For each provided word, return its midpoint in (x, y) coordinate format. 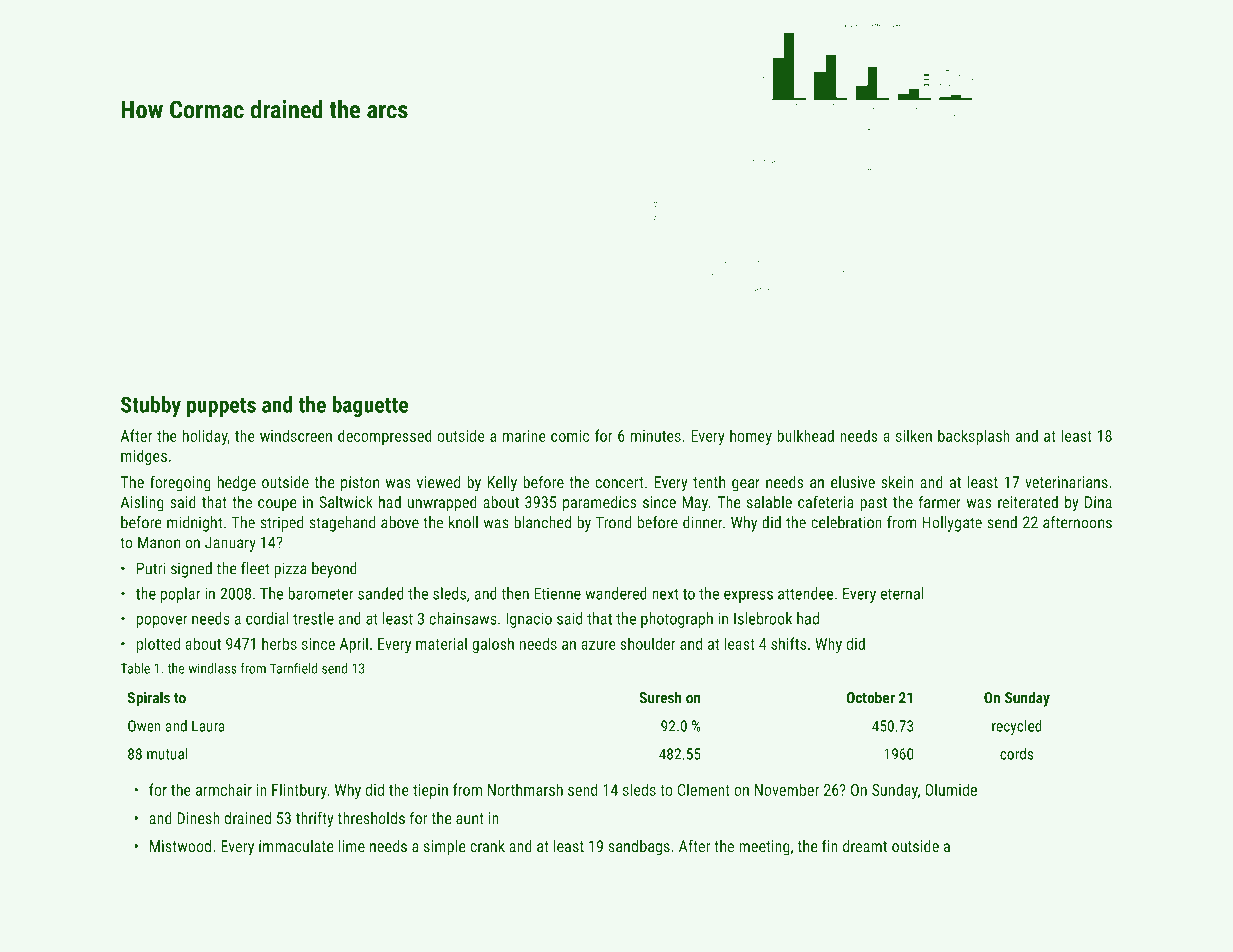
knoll (463, 522)
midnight (194, 524)
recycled (1017, 727)
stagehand (342, 524)
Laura (208, 726)
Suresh (660, 697)
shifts (788, 643)
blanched (542, 522)
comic (570, 436)
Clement (703, 789)
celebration (846, 522)
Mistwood (180, 846)
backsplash (974, 437)
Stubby (151, 406)
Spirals (149, 699)
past (873, 504)
